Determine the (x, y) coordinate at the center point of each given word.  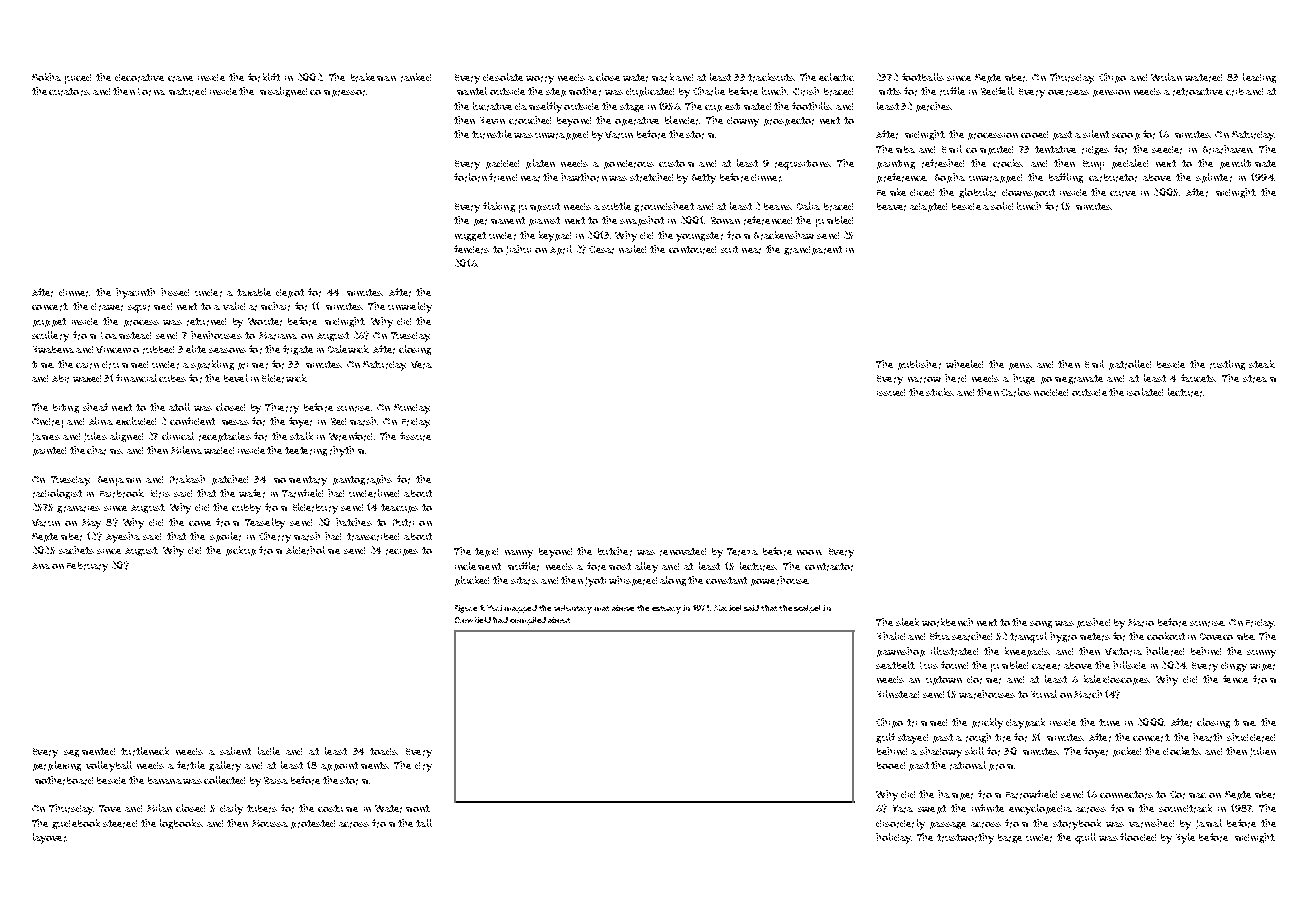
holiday (893, 838)
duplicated (650, 92)
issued (891, 392)
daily (231, 809)
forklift (264, 77)
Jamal (1209, 824)
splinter (1214, 178)
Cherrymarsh (289, 537)
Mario (1141, 623)
